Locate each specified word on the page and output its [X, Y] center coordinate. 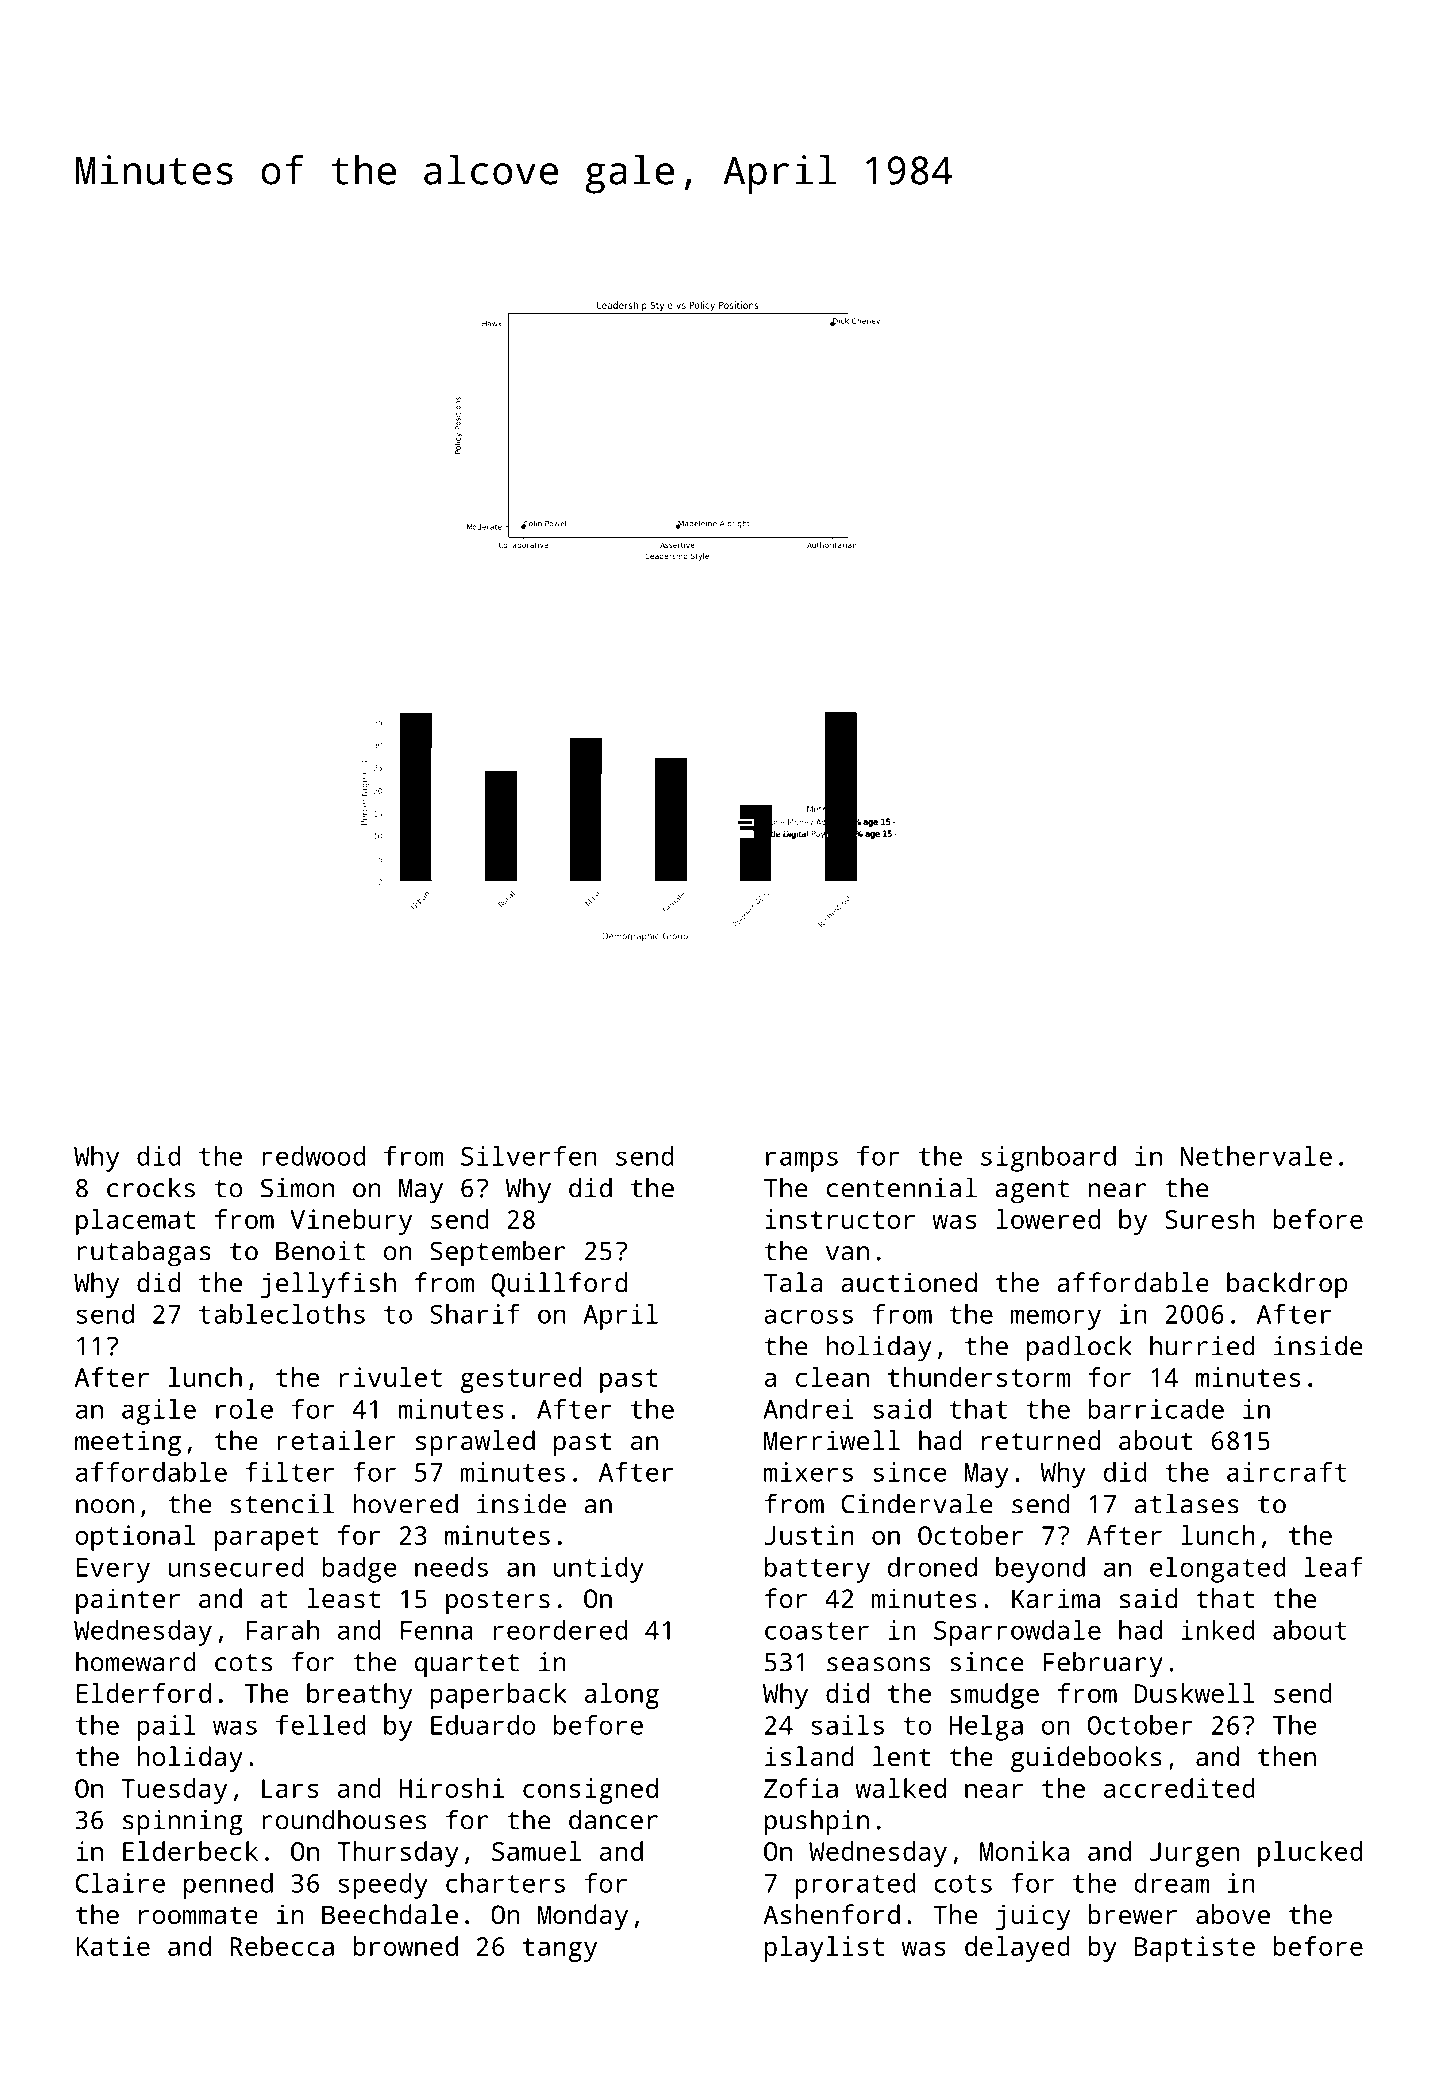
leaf [1334, 1567]
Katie [113, 1946]
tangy [560, 1950]
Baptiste [1194, 1949]
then [1287, 1756]
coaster [817, 1631]
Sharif [475, 1314]
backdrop [1287, 1285]
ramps [802, 1161]
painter [128, 1601]
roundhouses [344, 1819]
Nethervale [1256, 1156]
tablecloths [282, 1314]
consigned [590, 1791]
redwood [313, 1156]
